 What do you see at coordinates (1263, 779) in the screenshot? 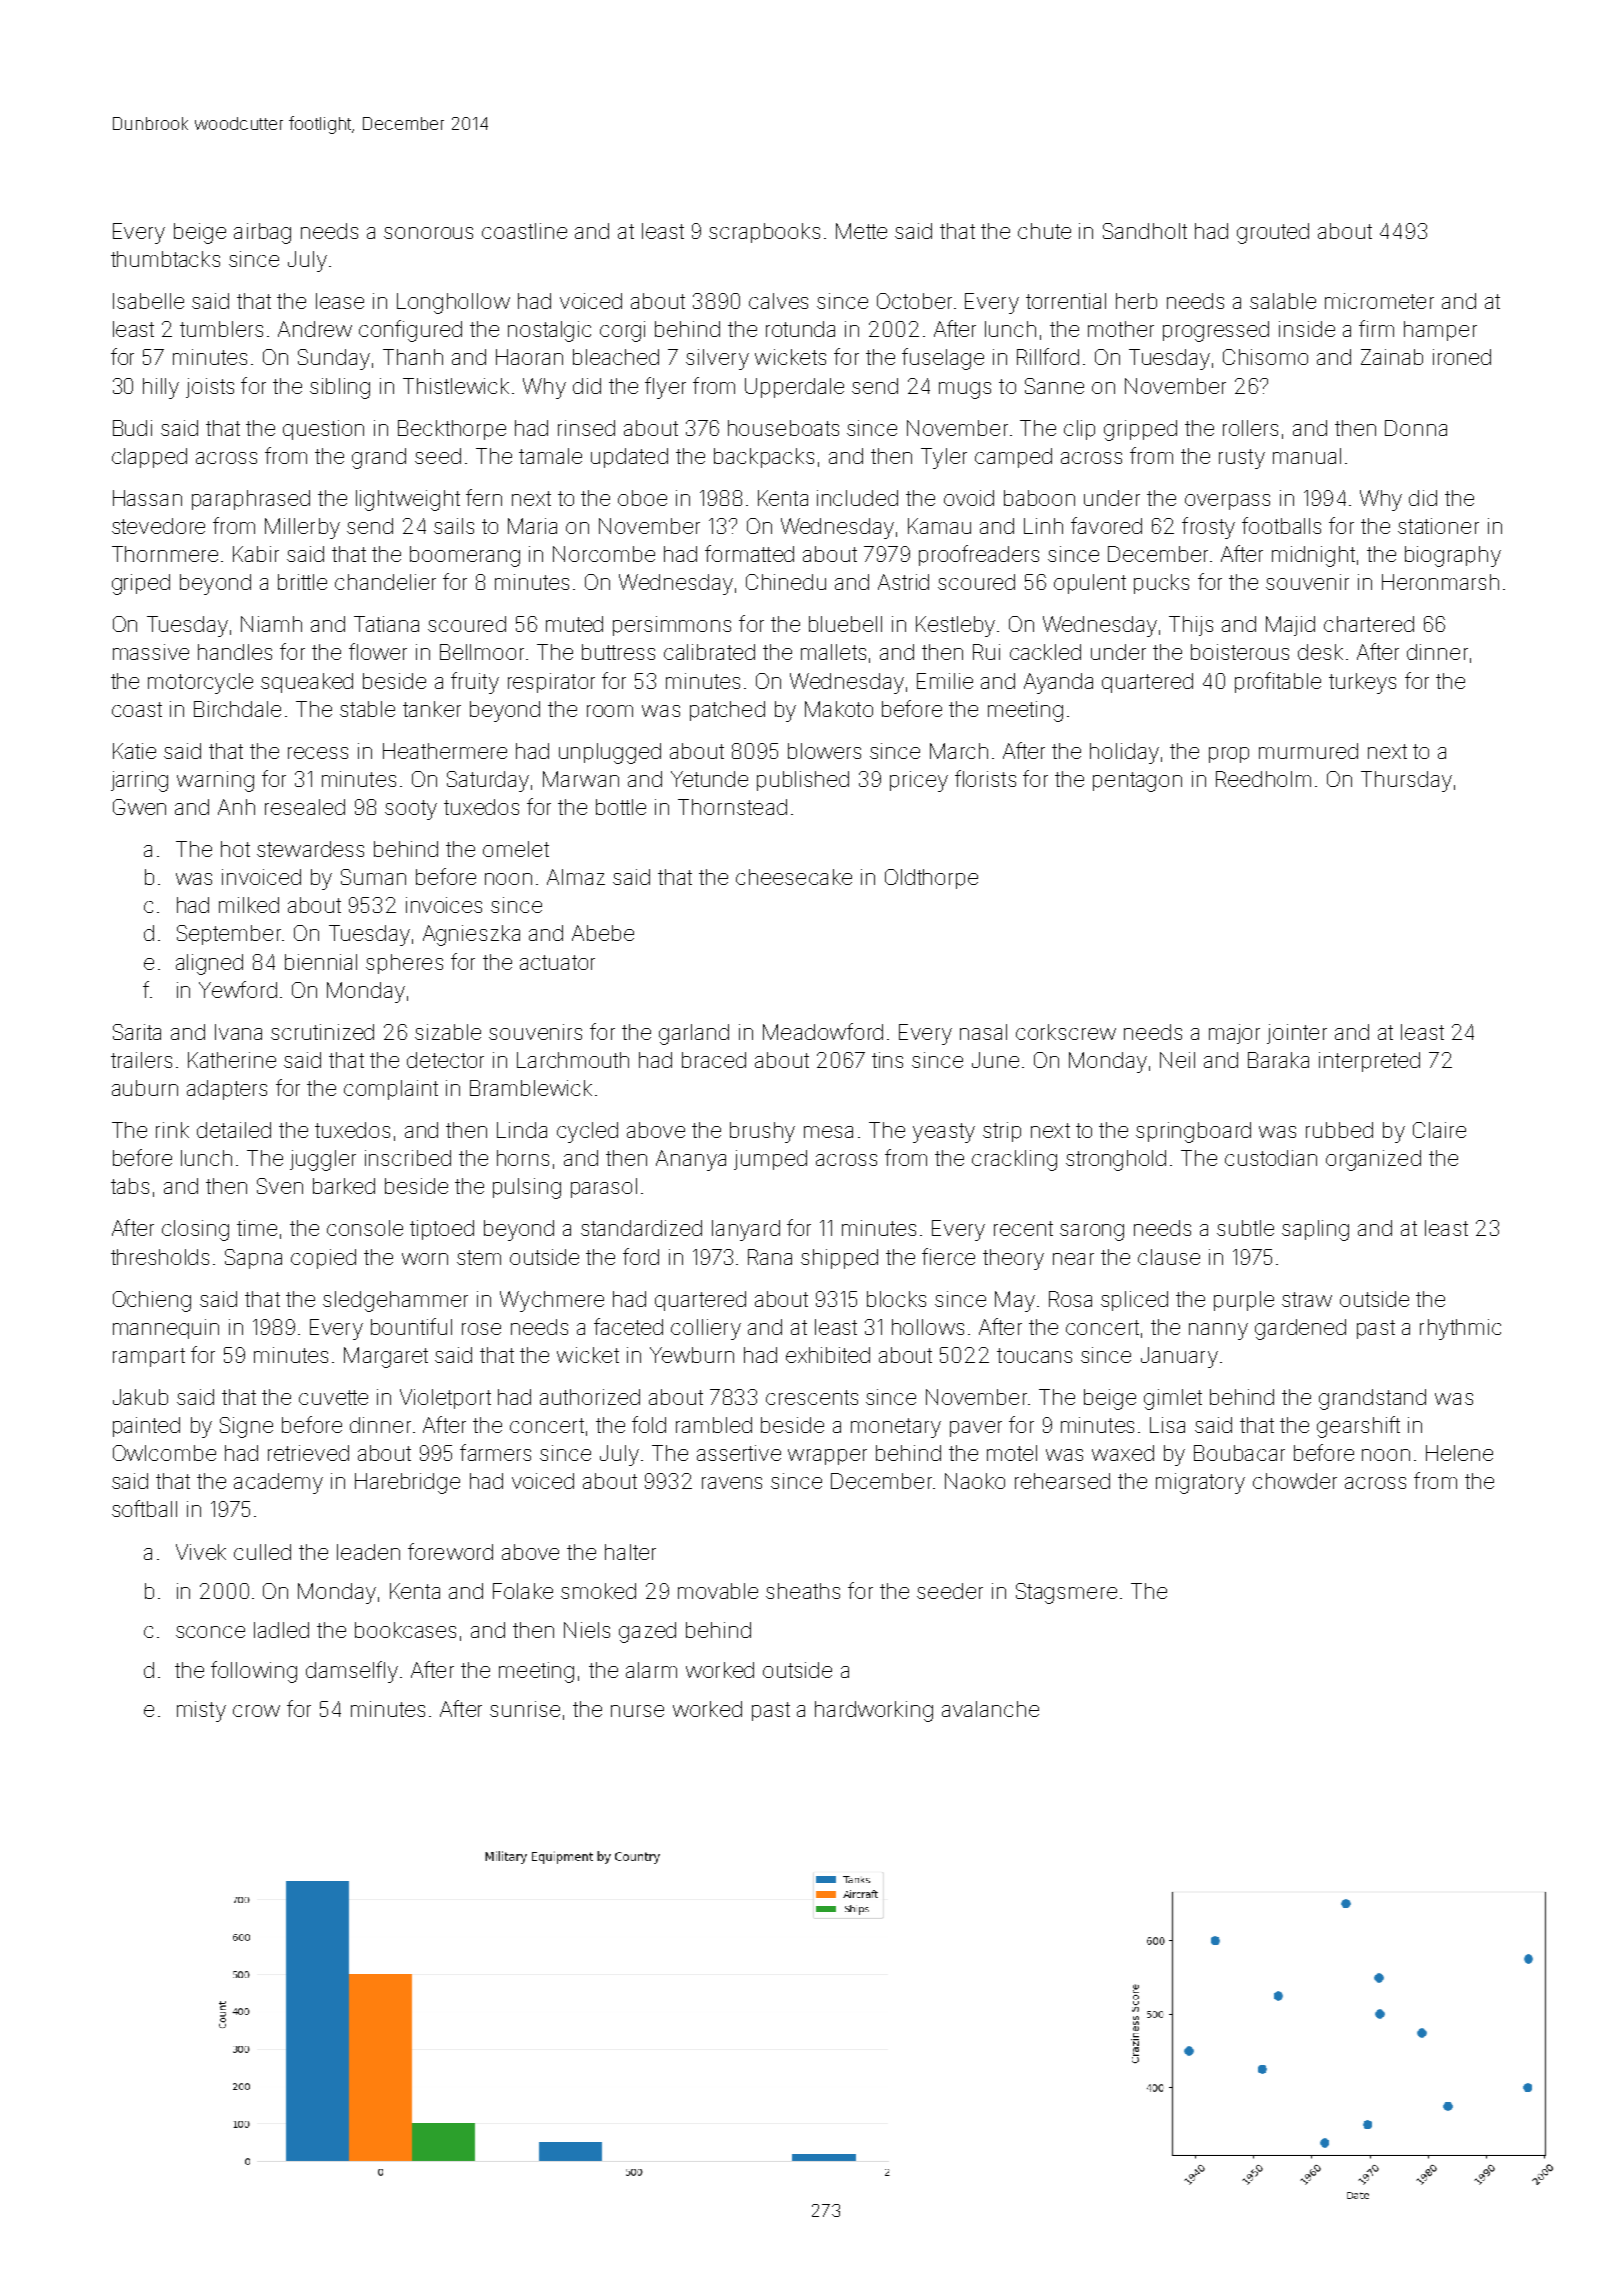
I see `Reedholm` at bounding box center [1263, 779].
